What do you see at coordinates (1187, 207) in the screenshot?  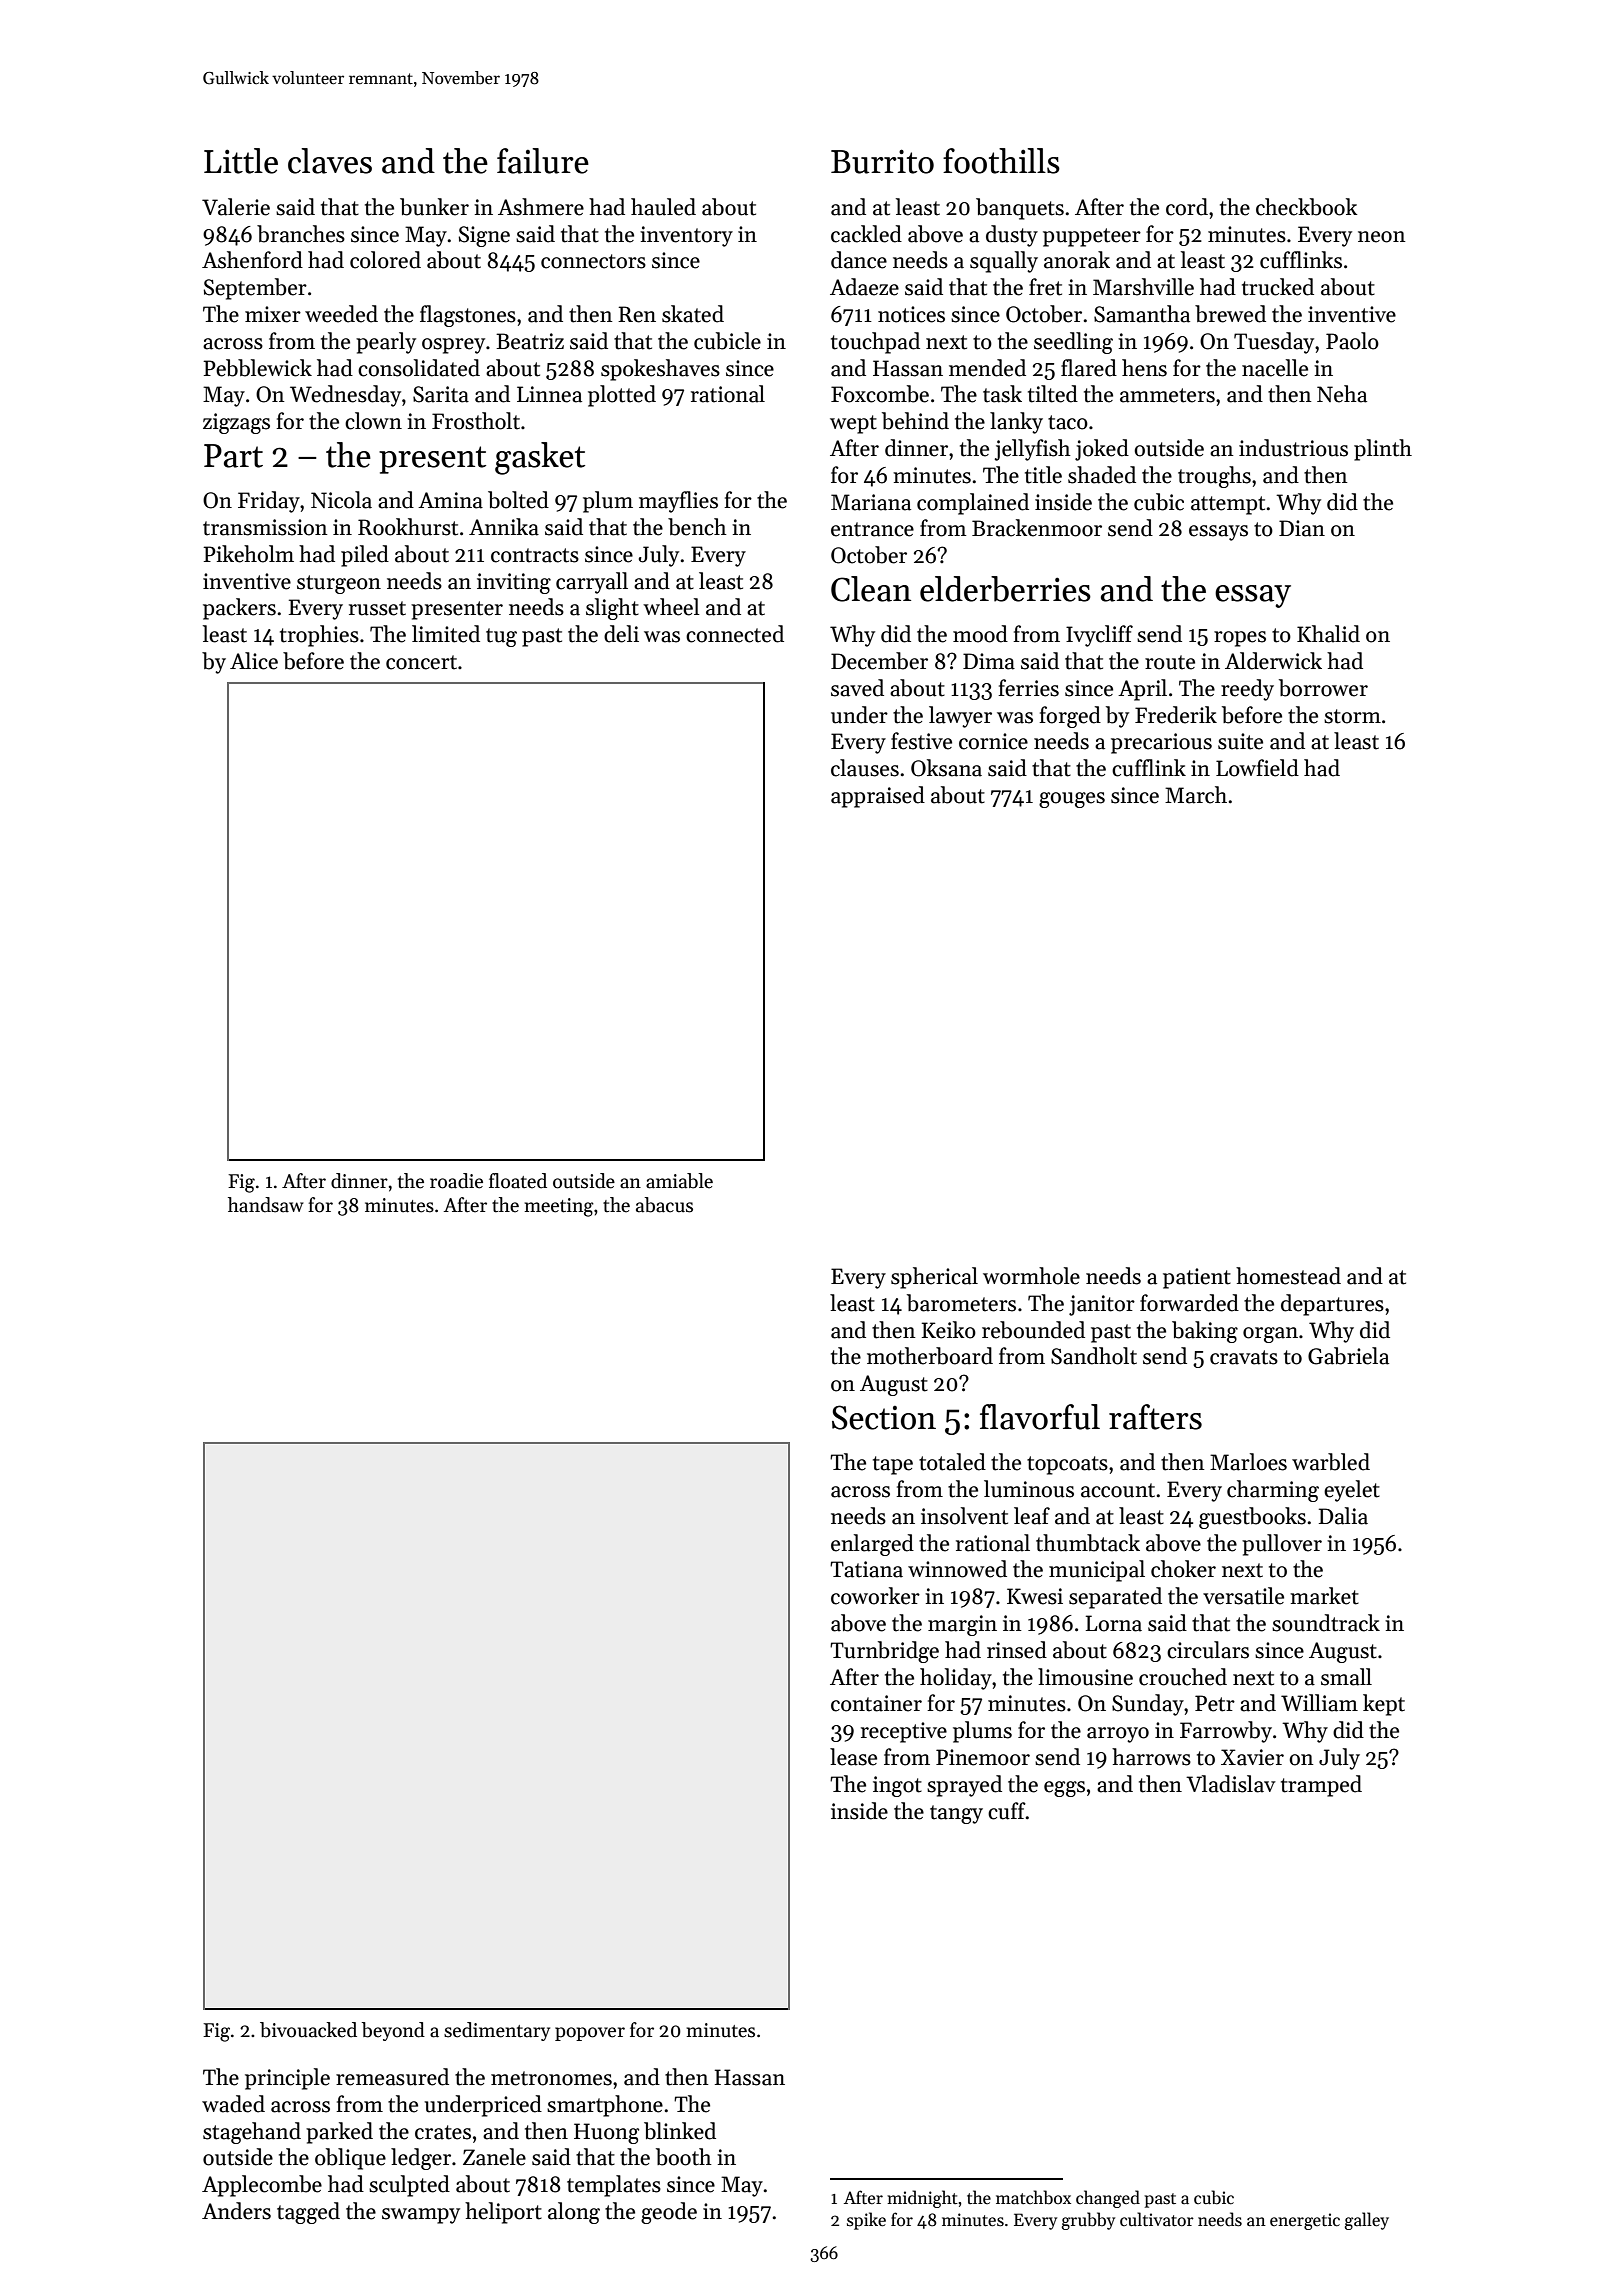 I see `cord` at bounding box center [1187, 207].
